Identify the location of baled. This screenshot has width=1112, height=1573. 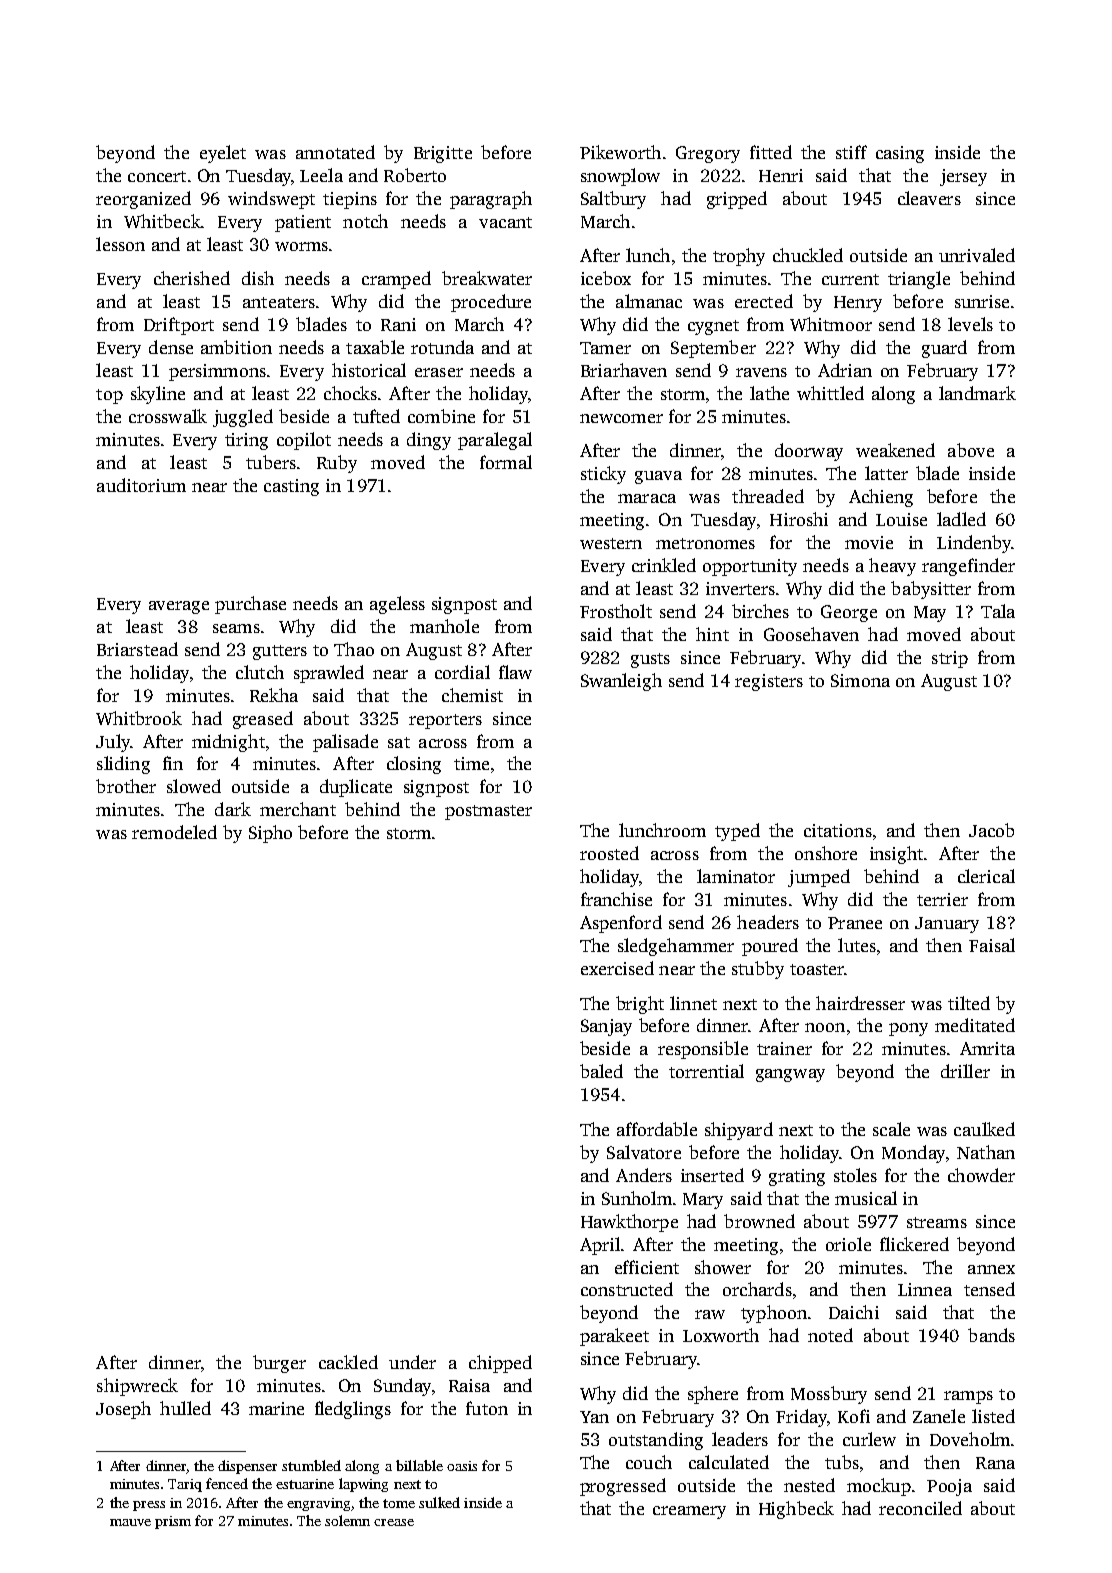
(601, 1071).
